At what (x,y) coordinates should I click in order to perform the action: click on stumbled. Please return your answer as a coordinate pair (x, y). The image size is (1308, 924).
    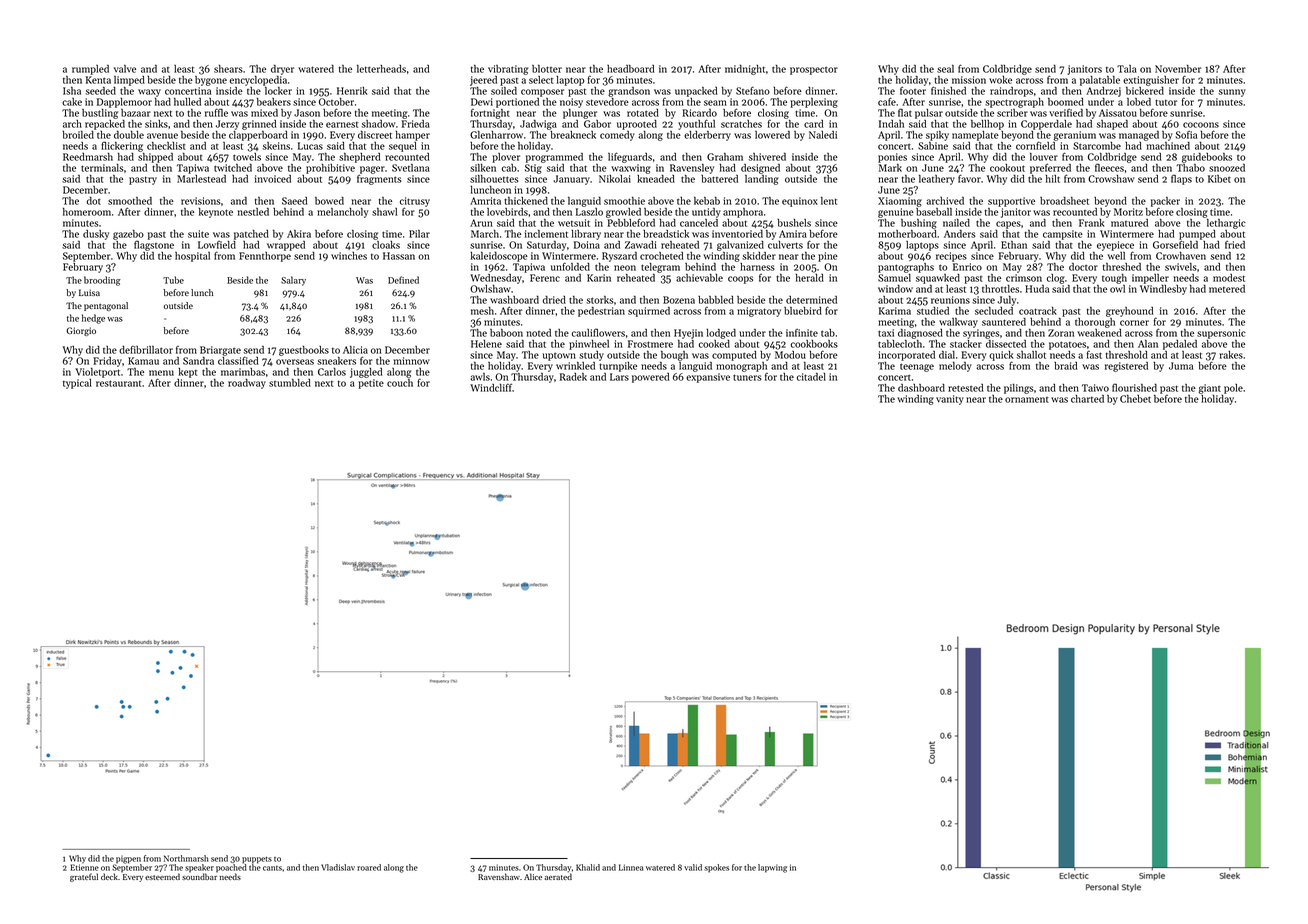
    Looking at the image, I should click on (290, 383).
